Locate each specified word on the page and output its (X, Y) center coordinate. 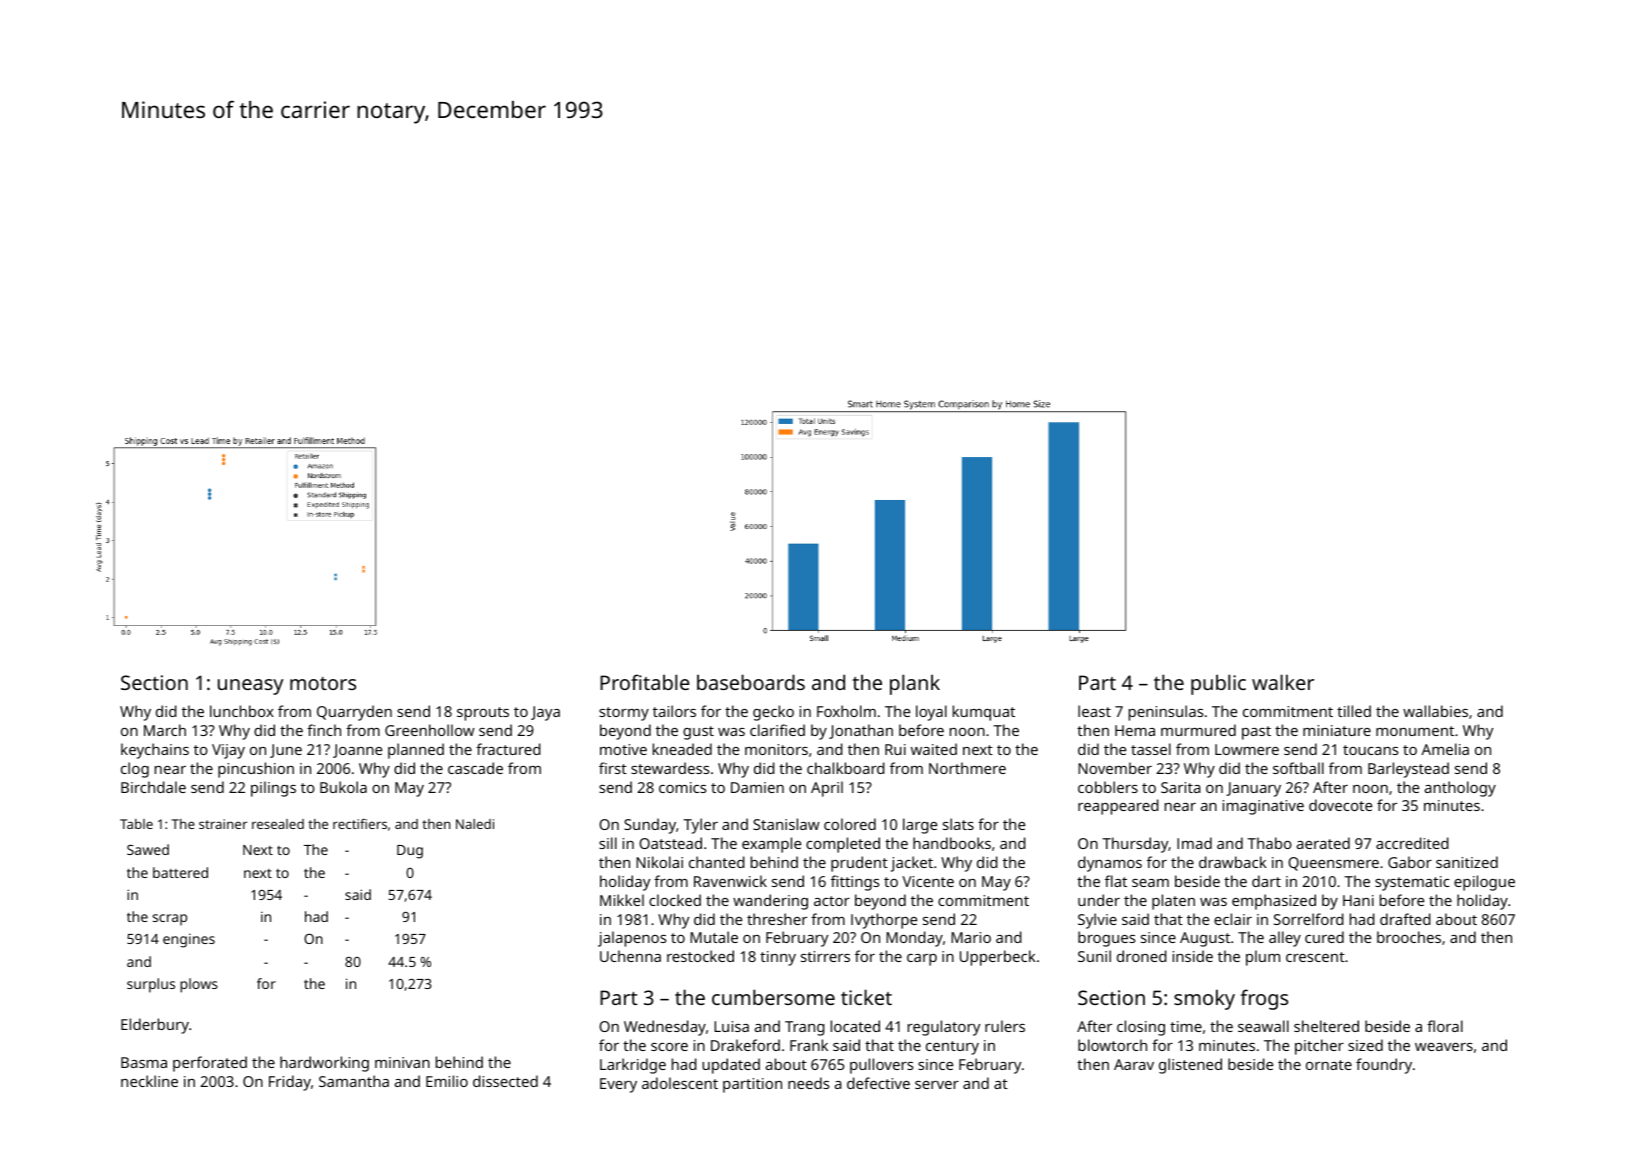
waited (934, 749)
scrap (170, 920)
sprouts (483, 714)
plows (199, 985)
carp (922, 960)
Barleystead (1408, 770)
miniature (1337, 730)
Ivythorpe (884, 921)
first (613, 768)
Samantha (354, 1081)
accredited (1412, 843)
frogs (1264, 999)
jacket (912, 864)
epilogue (1484, 883)
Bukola (343, 787)
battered (180, 872)
